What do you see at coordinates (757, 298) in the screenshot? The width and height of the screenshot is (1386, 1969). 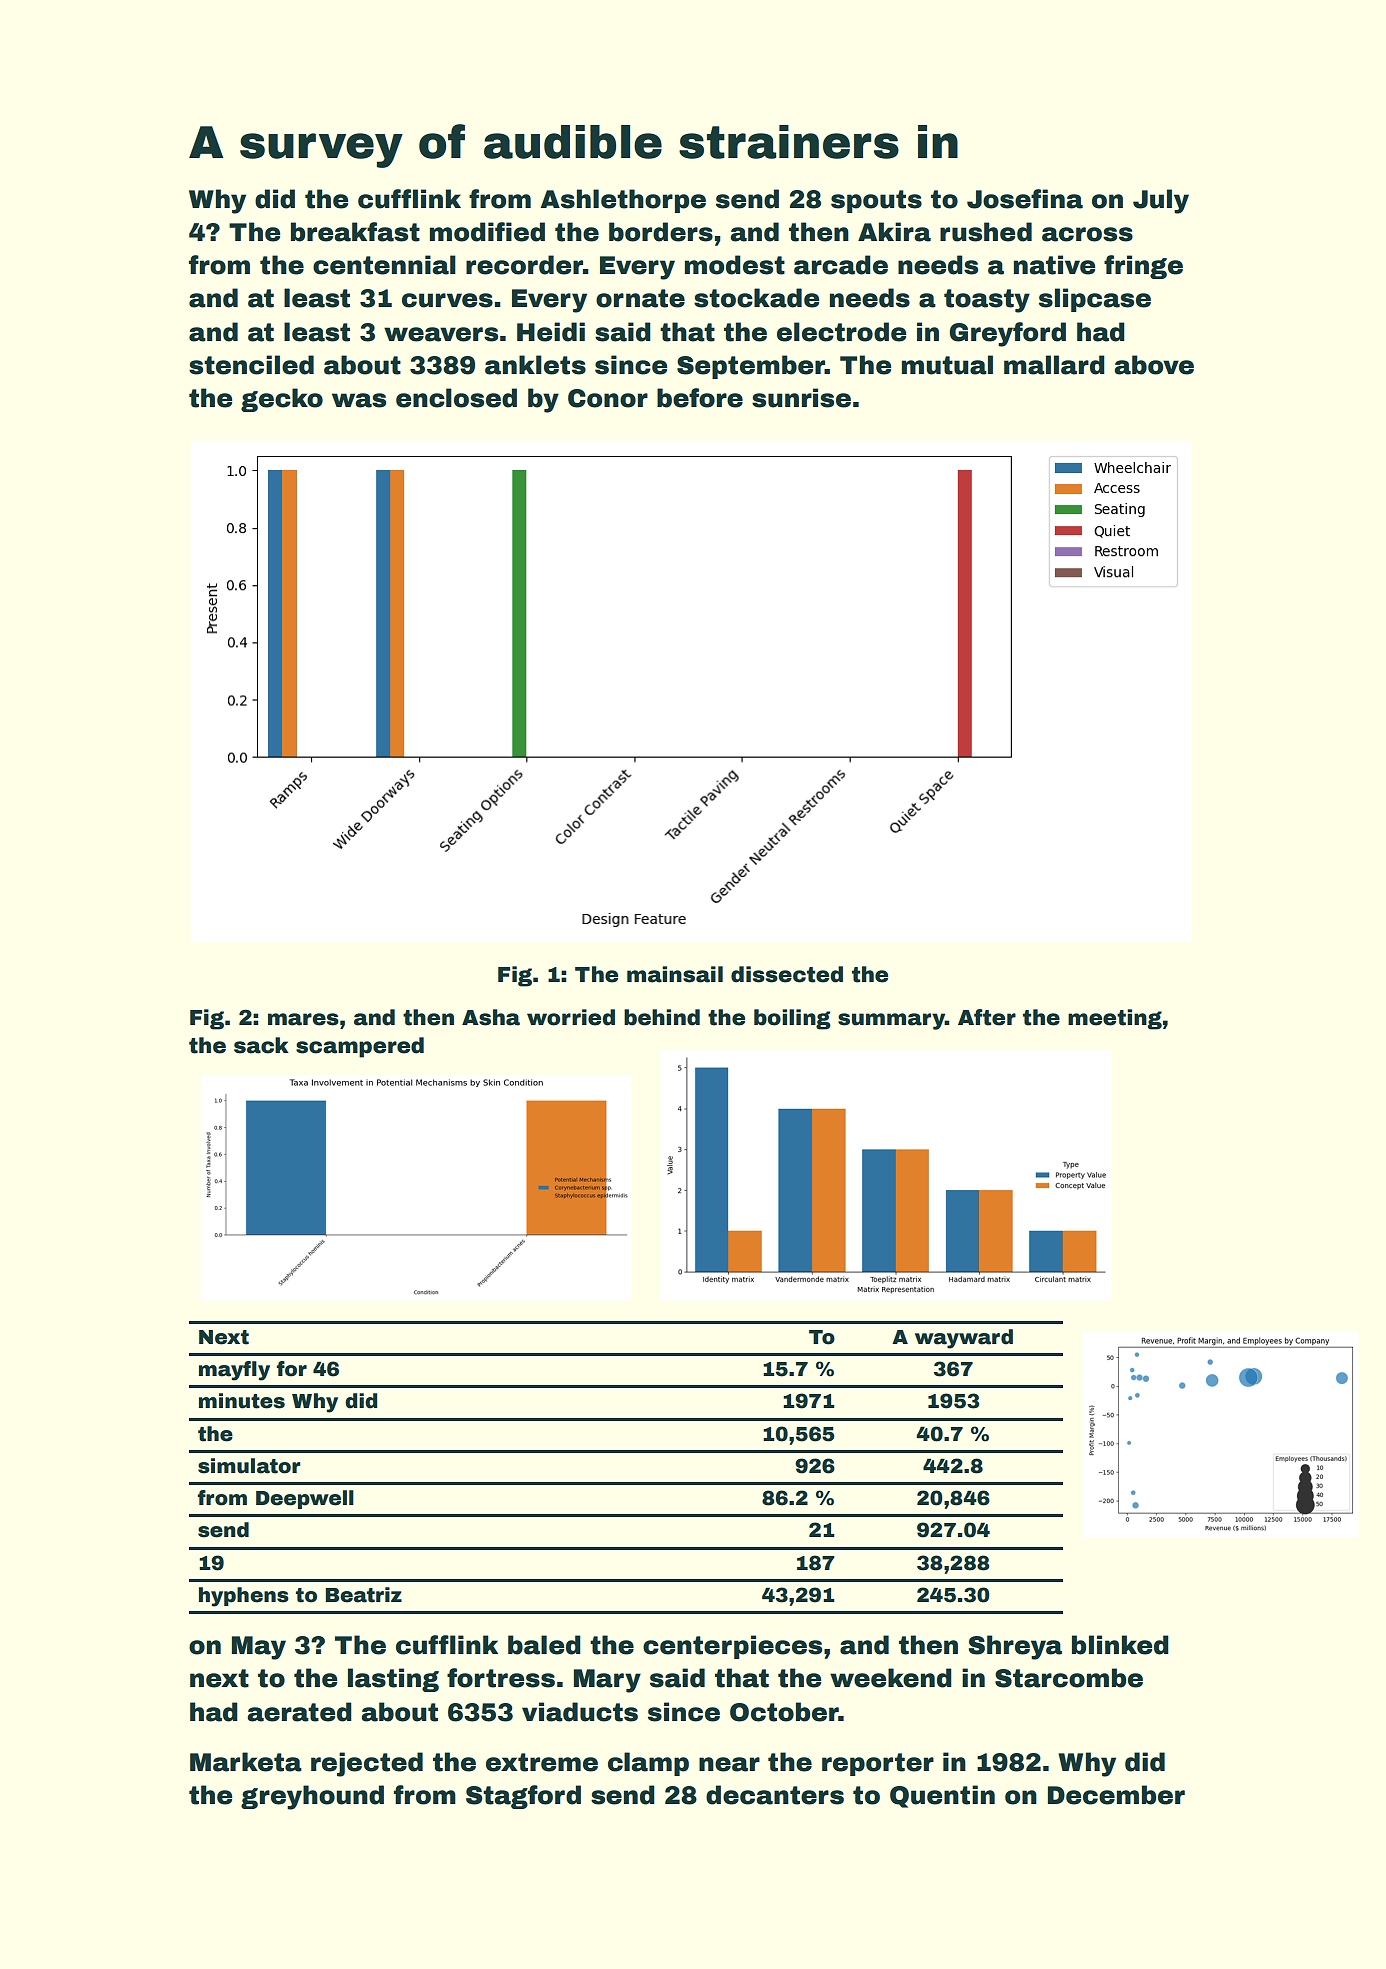 I see `stockade` at bounding box center [757, 298].
